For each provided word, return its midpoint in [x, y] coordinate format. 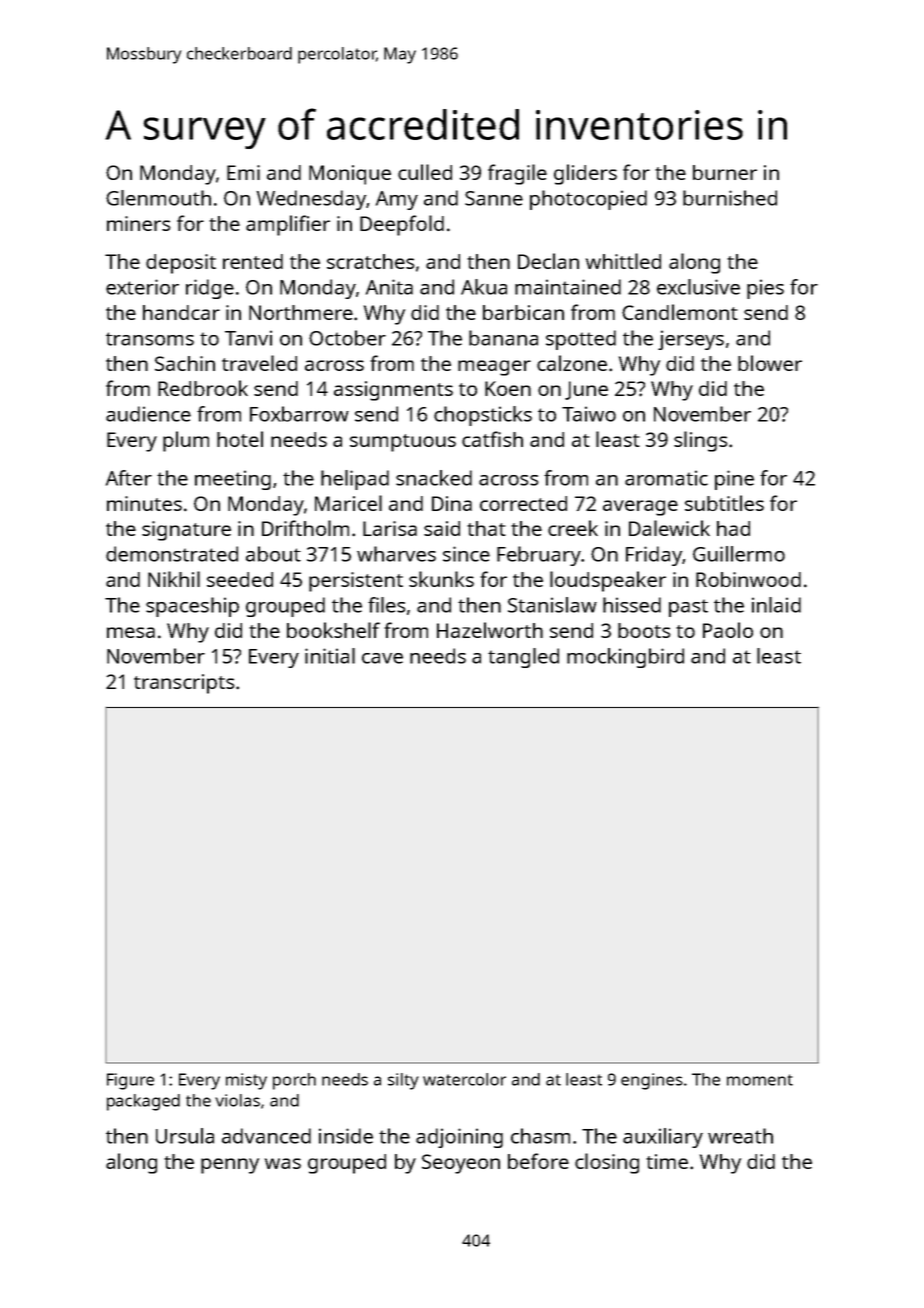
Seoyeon [461, 1164]
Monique [350, 175]
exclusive [698, 287]
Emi [243, 172]
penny [230, 1166]
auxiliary [663, 1138]
